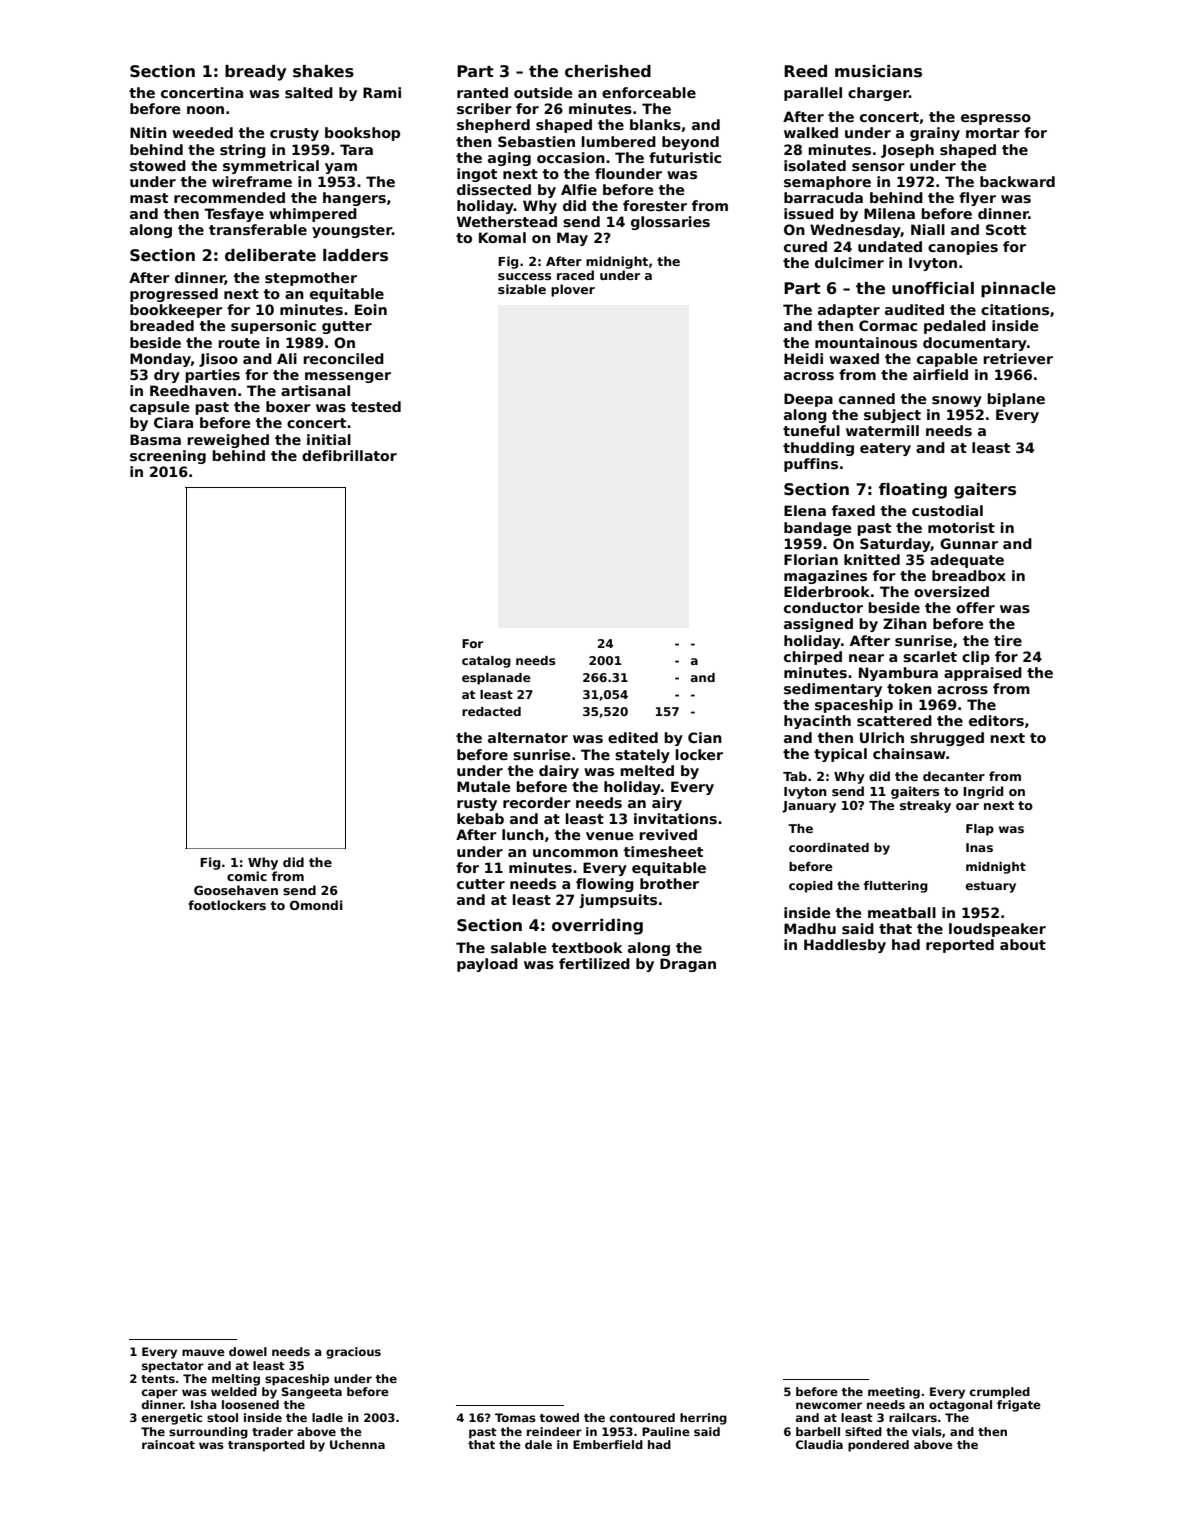 This screenshot has width=1186, height=1535. Describe the element at coordinates (554, 1431) in the screenshot. I see `reindeer` at that location.
